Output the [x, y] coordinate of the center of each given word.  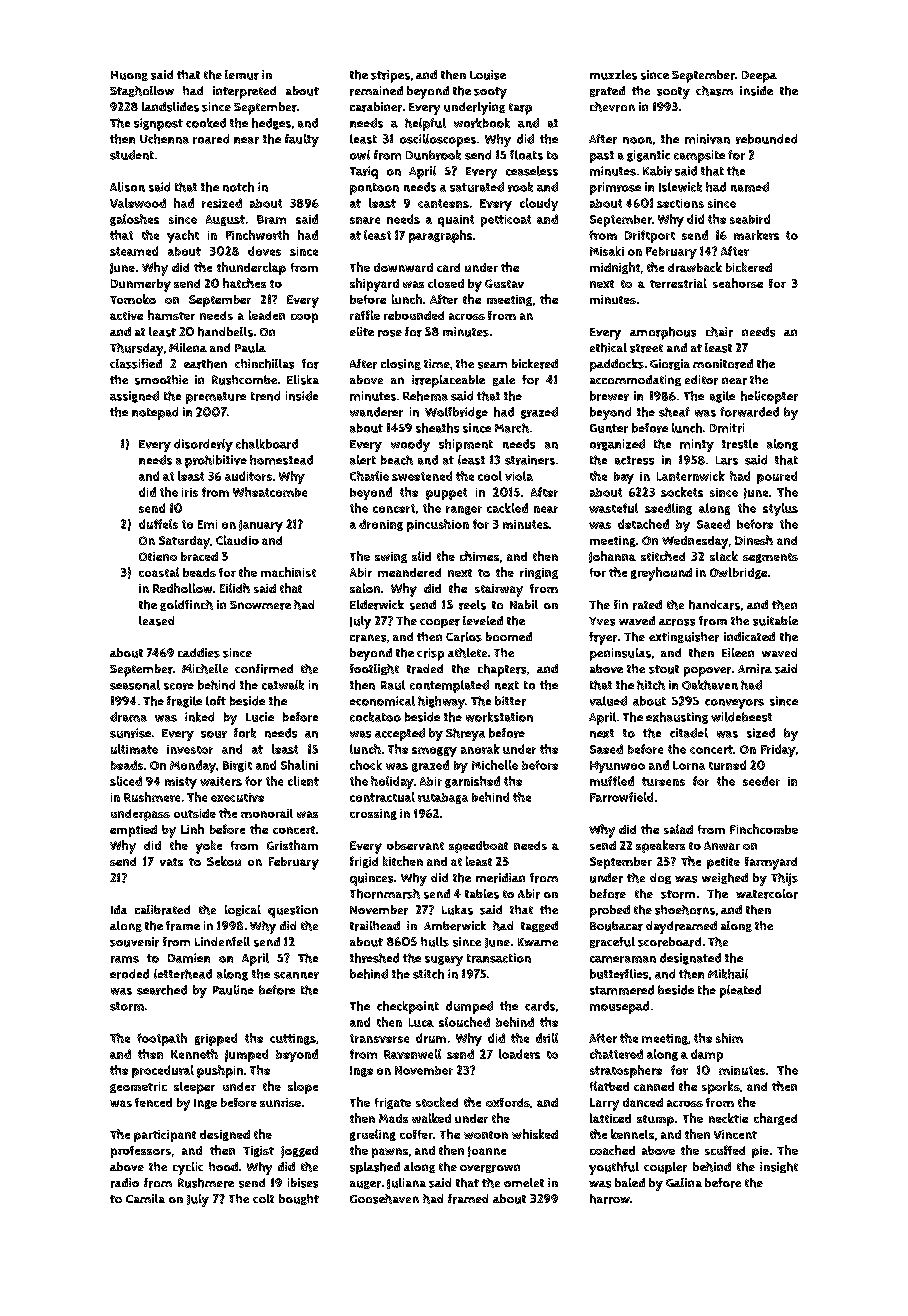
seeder [761, 781]
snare [365, 220]
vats [171, 862]
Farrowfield [621, 797]
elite [362, 331]
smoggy [434, 752]
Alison [127, 187]
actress [634, 460]
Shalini [299, 765]
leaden [267, 315]
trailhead [375, 926]
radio [125, 1183]
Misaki [607, 251]
